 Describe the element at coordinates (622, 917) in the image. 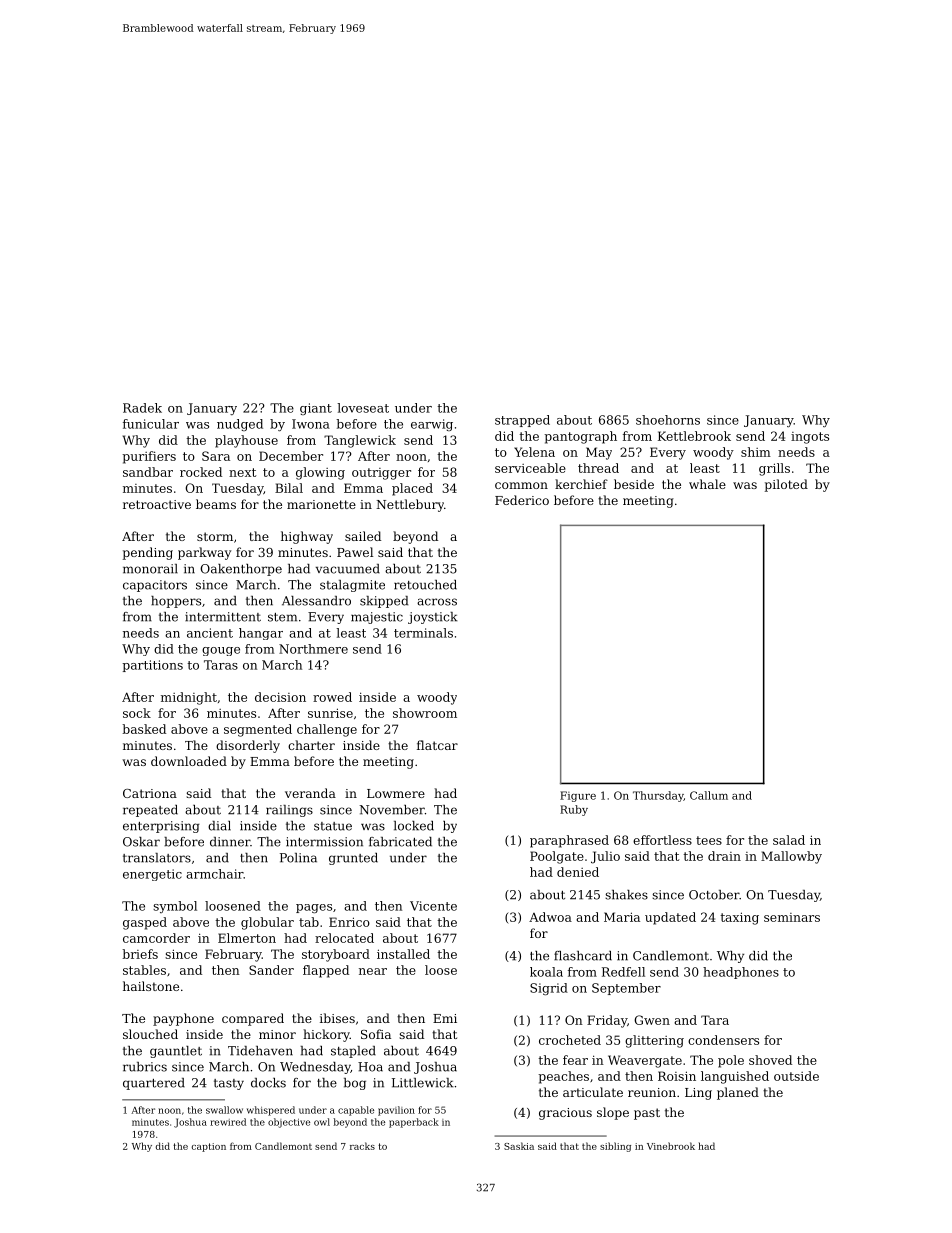

I see `Maria` at that location.
